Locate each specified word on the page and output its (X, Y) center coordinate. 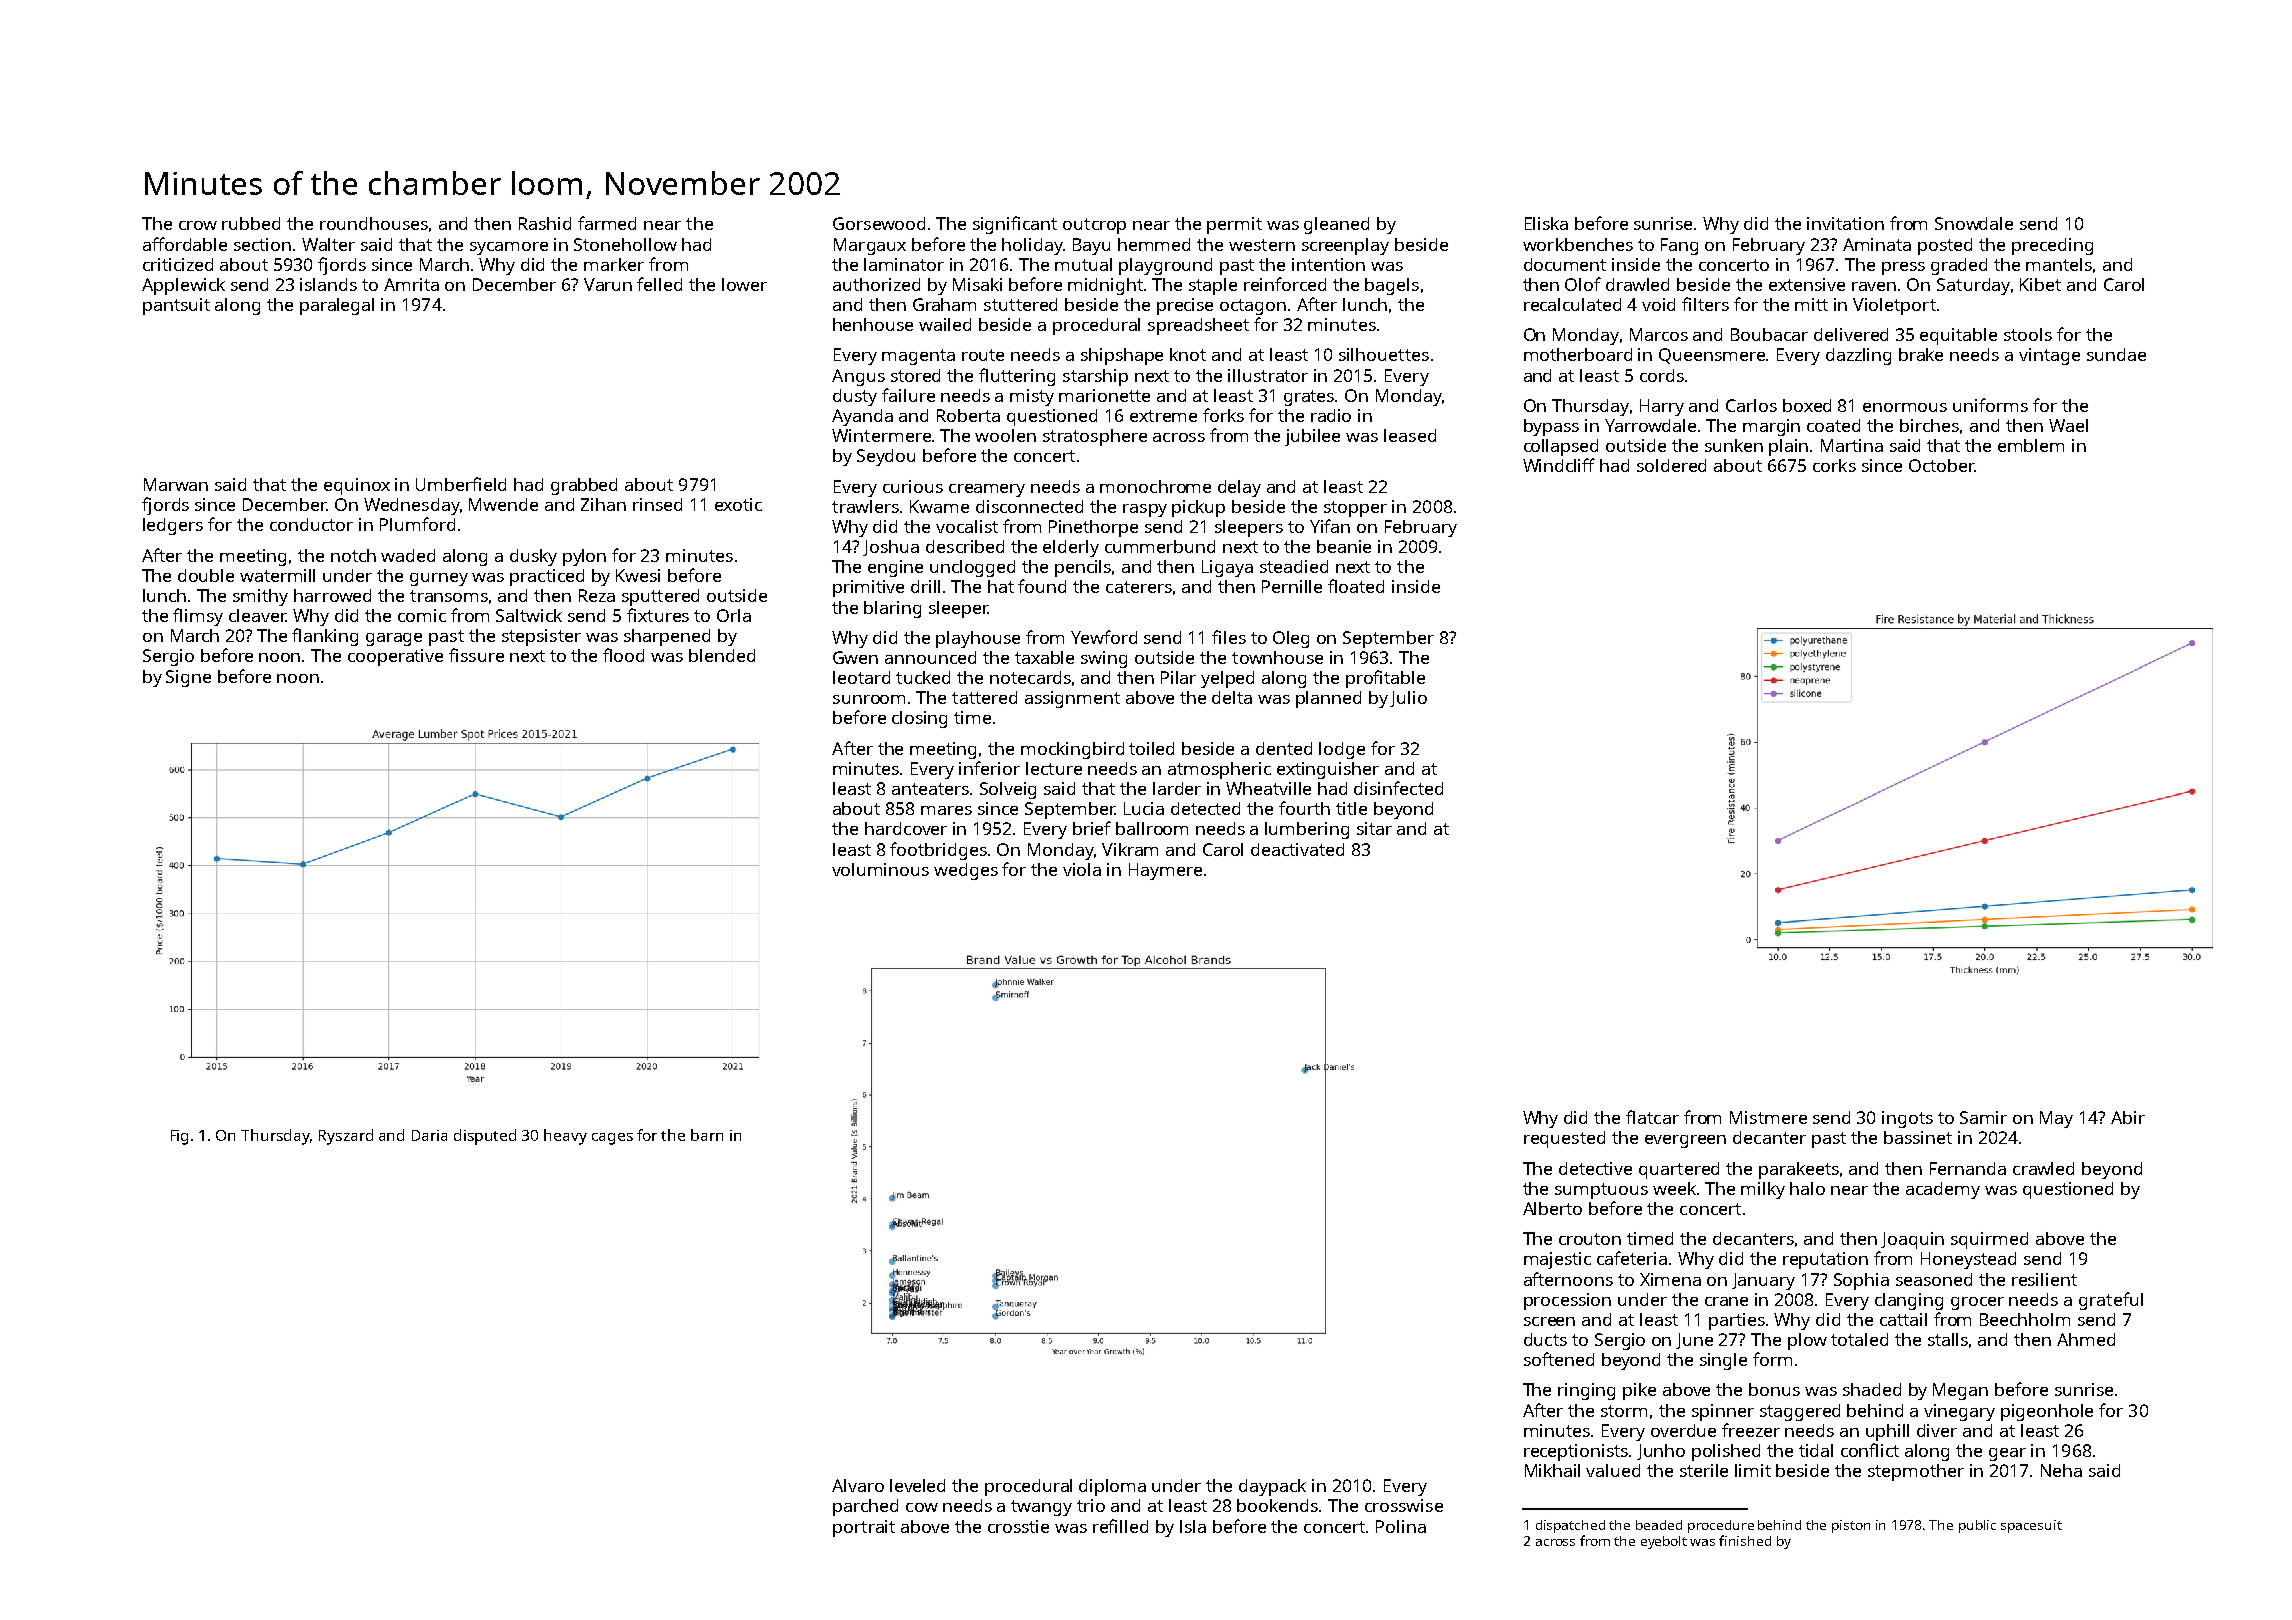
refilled (1120, 1526)
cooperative (395, 657)
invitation (1845, 223)
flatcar (1652, 1117)
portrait (864, 1528)
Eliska (1546, 223)
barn (707, 1135)
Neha (2061, 1470)
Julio (1408, 699)
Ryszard (346, 1137)
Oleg (1291, 639)
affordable (185, 244)
